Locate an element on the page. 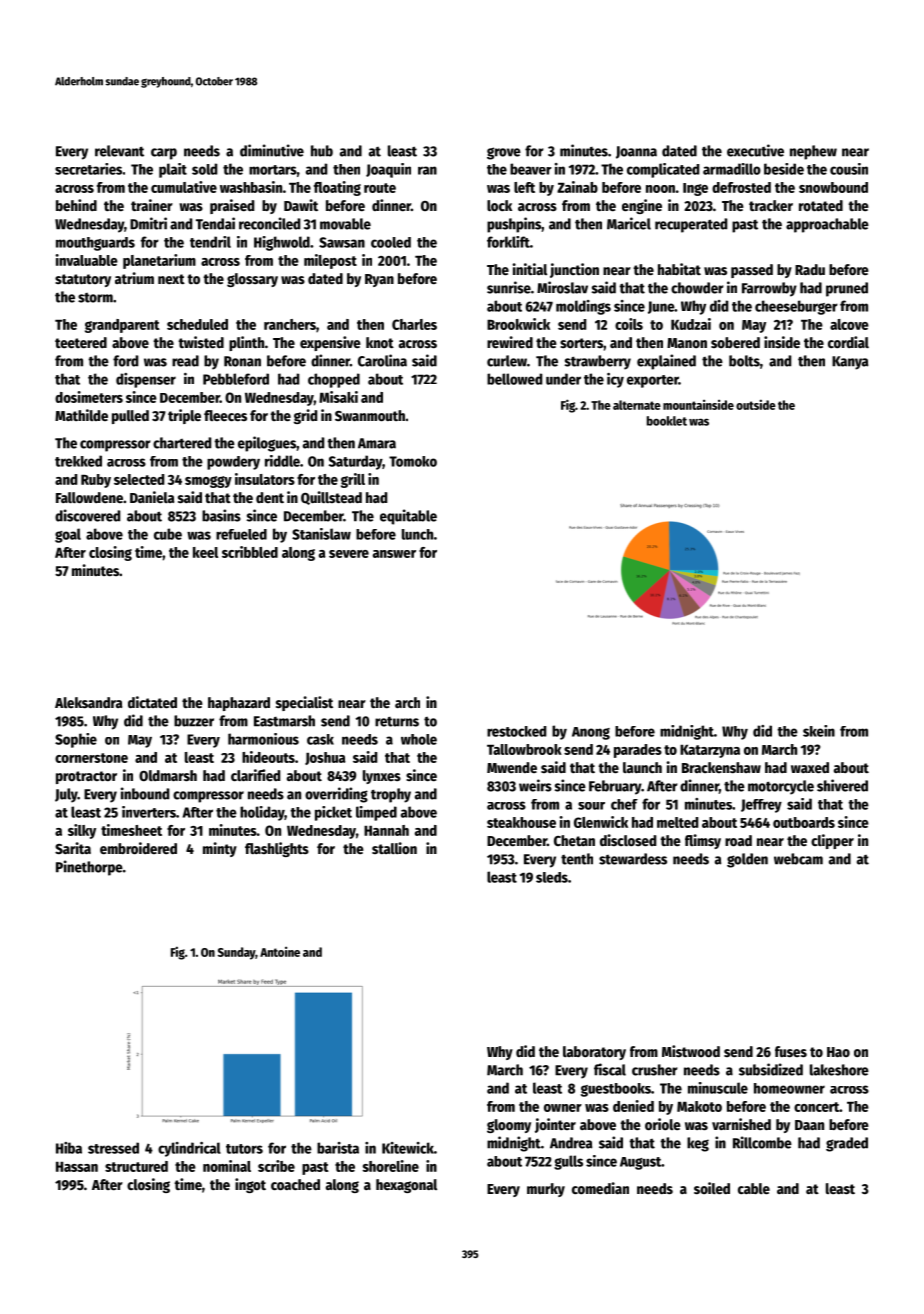 The image size is (924, 1314). secretaries is located at coordinates (88, 169).
